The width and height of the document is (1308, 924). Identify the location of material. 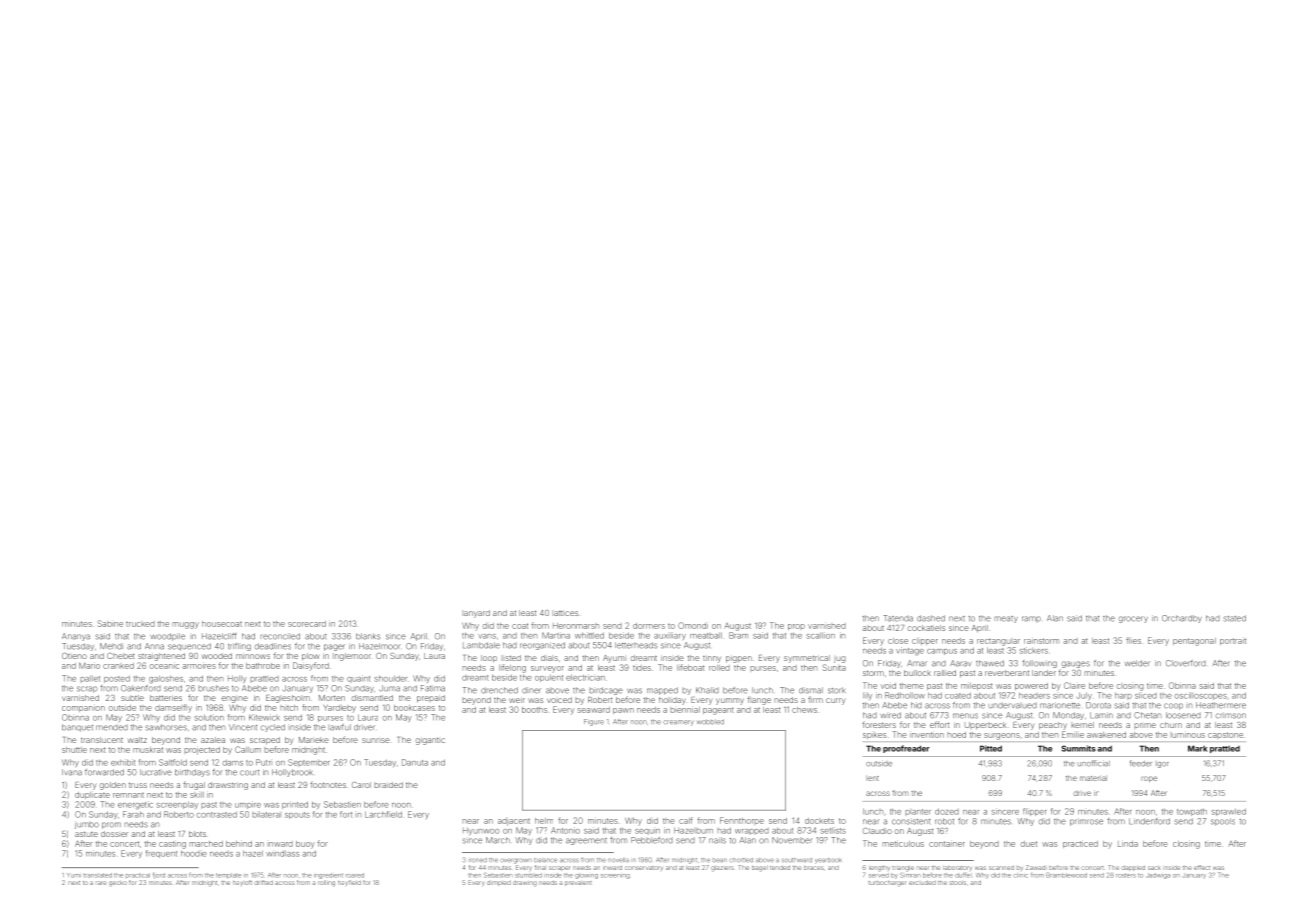
(1093, 778).
